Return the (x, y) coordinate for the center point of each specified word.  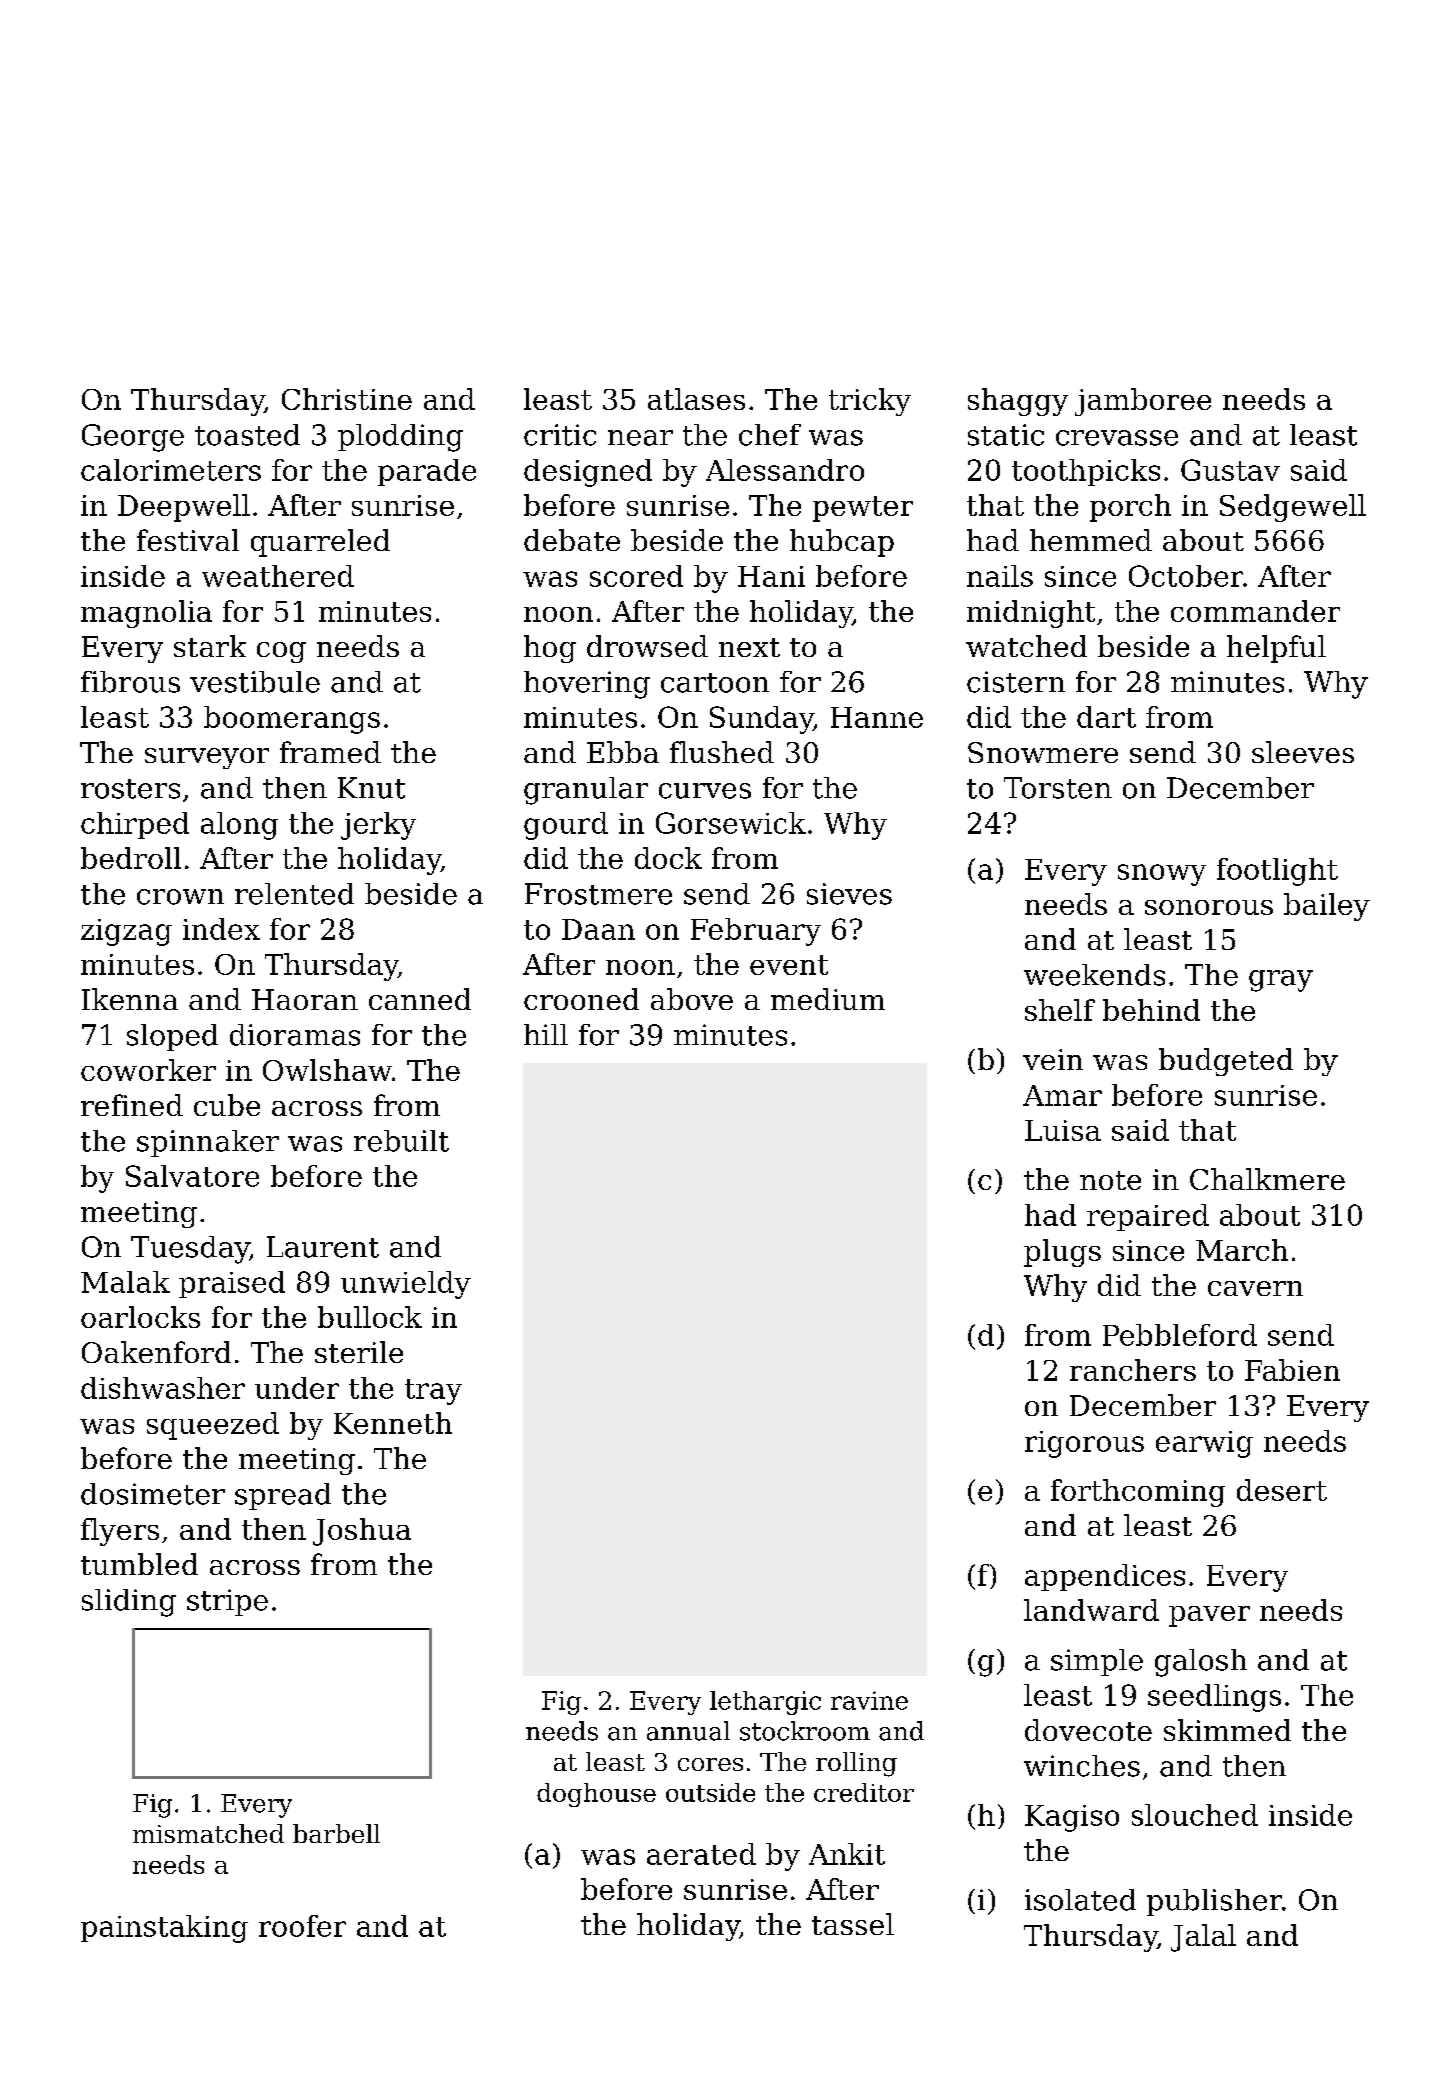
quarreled (320, 543)
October (1186, 576)
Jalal (1203, 1938)
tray (433, 1392)
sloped (172, 1037)
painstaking (164, 1929)
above (692, 999)
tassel (853, 1924)
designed (588, 473)
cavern (1255, 1288)
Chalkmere (1267, 1179)
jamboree (1143, 402)
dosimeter (153, 1494)
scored (636, 576)
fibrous (130, 682)
